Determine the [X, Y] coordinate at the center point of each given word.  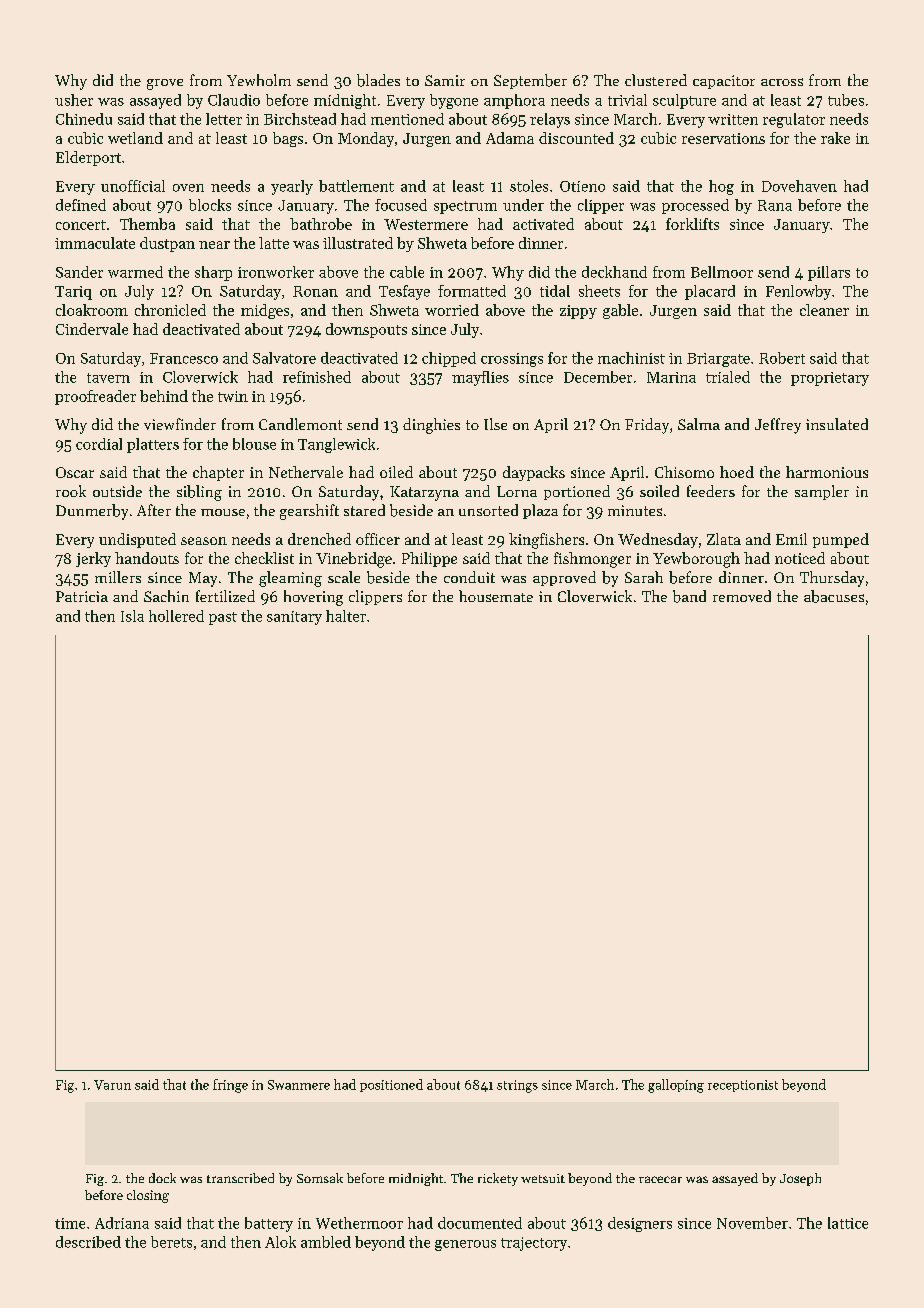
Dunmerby [92, 512]
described [88, 1242]
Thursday [832, 579]
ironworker [276, 272]
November [752, 1223]
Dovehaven [799, 186]
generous [465, 1245]
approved [564, 578]
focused [401, 205]
